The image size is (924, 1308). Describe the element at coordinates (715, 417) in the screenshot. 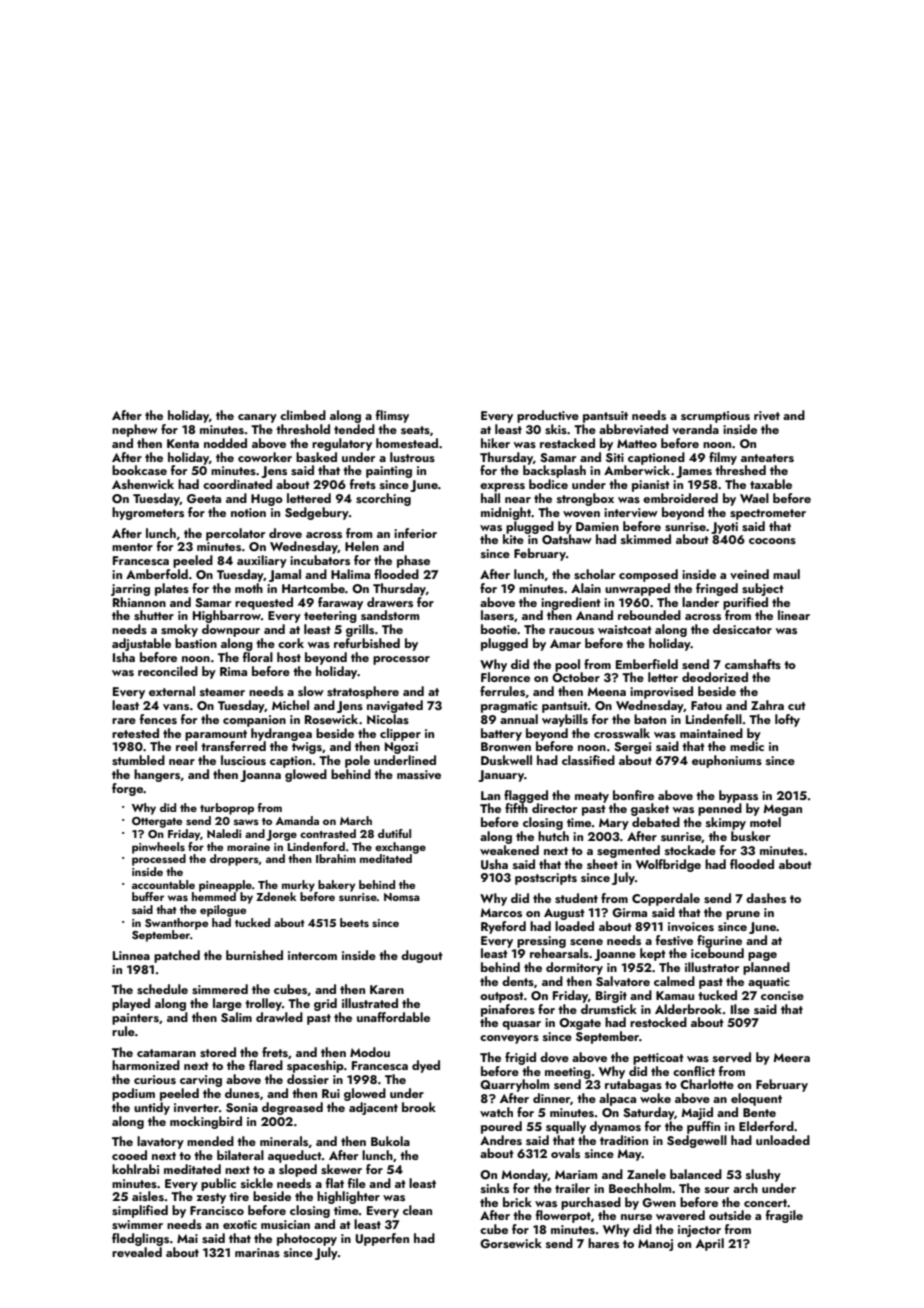

I see `scrumptious` at that location.
